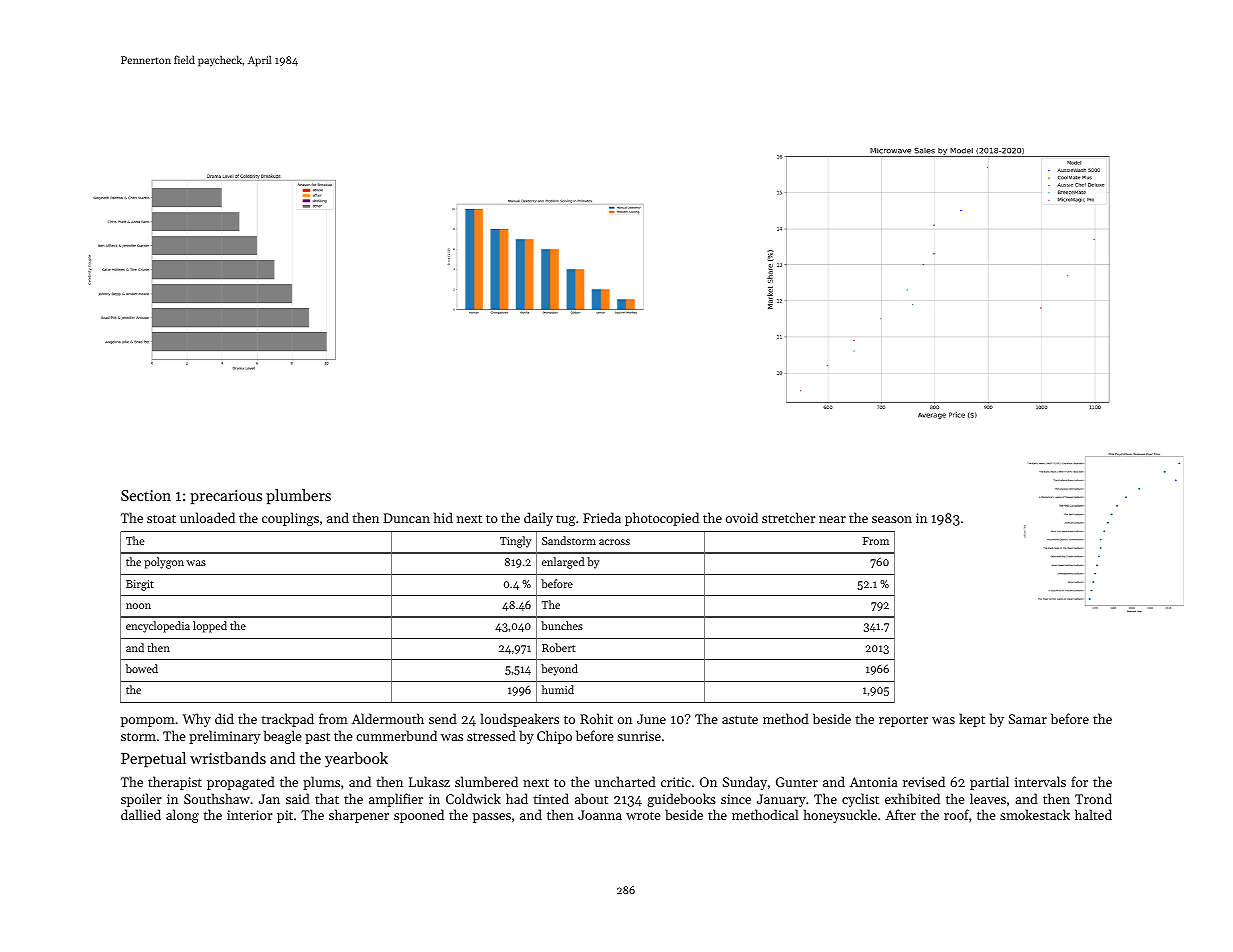 This document has height=952, width=1233. Describe the element at coordinates (562, 625) in the document. I see `bunches` at that location.
